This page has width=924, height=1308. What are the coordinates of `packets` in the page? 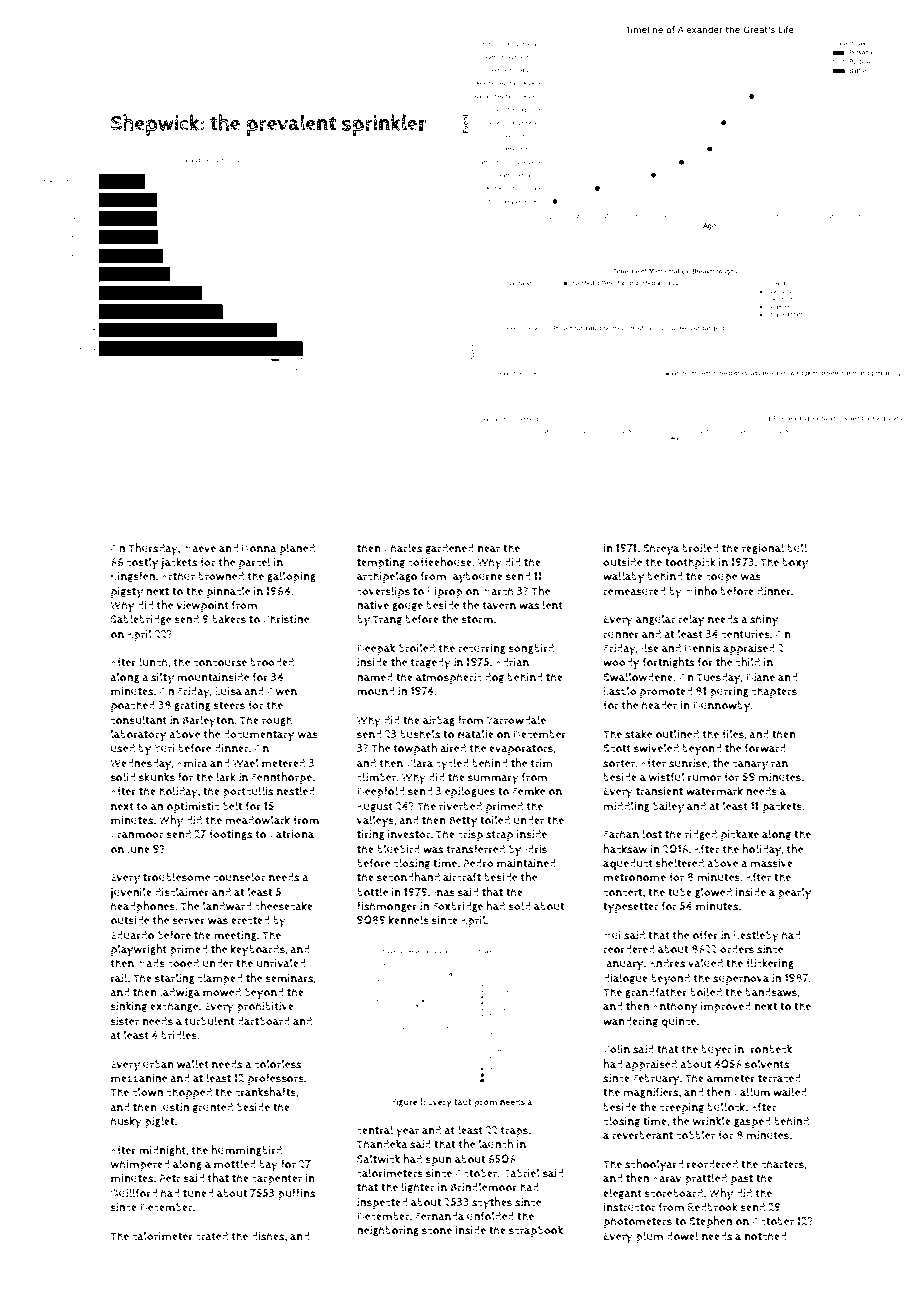 It's located at (782, 807).
